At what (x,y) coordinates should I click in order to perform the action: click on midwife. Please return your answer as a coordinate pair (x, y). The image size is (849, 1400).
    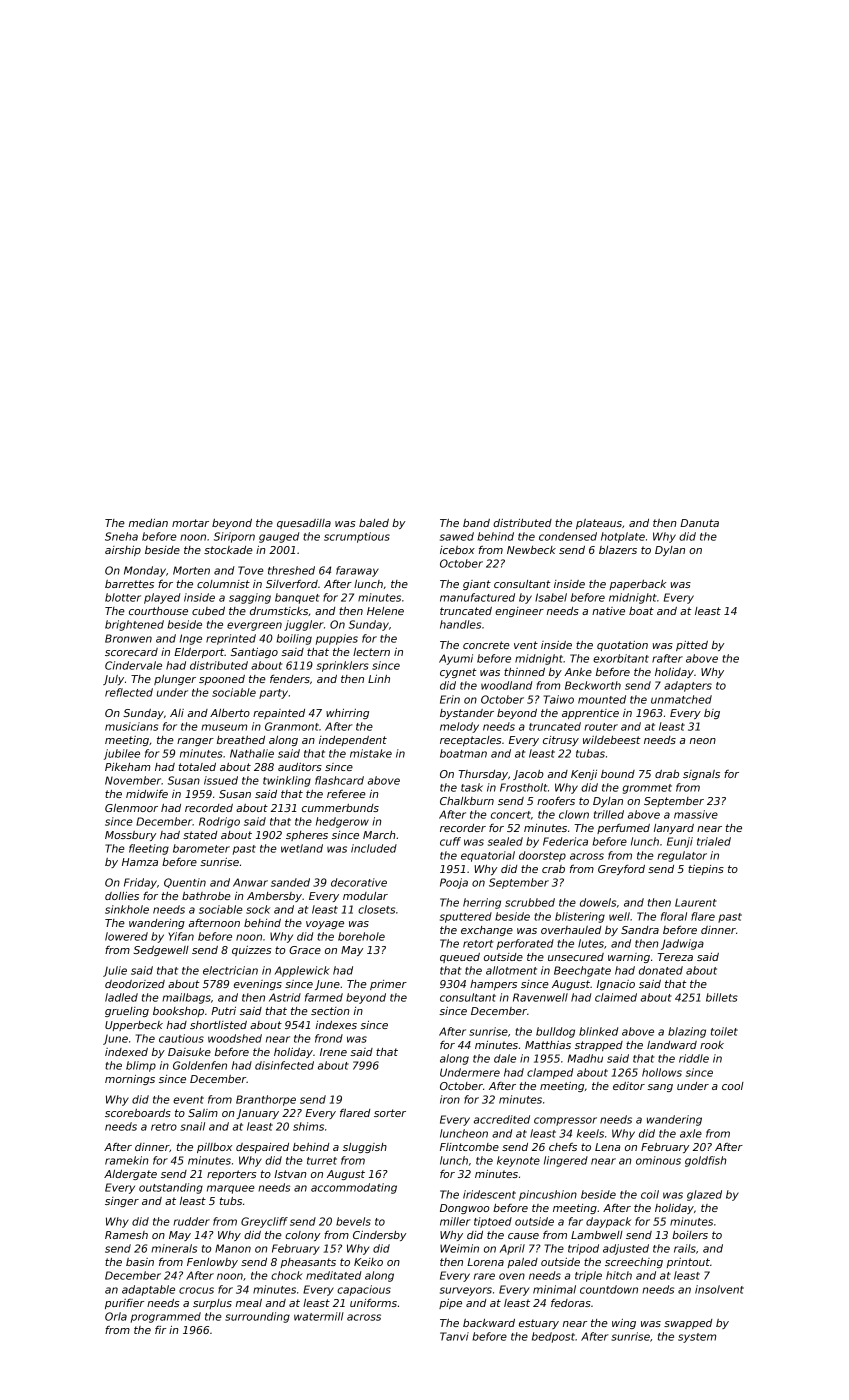
    Looking at the image, I should click on (147, 793).
